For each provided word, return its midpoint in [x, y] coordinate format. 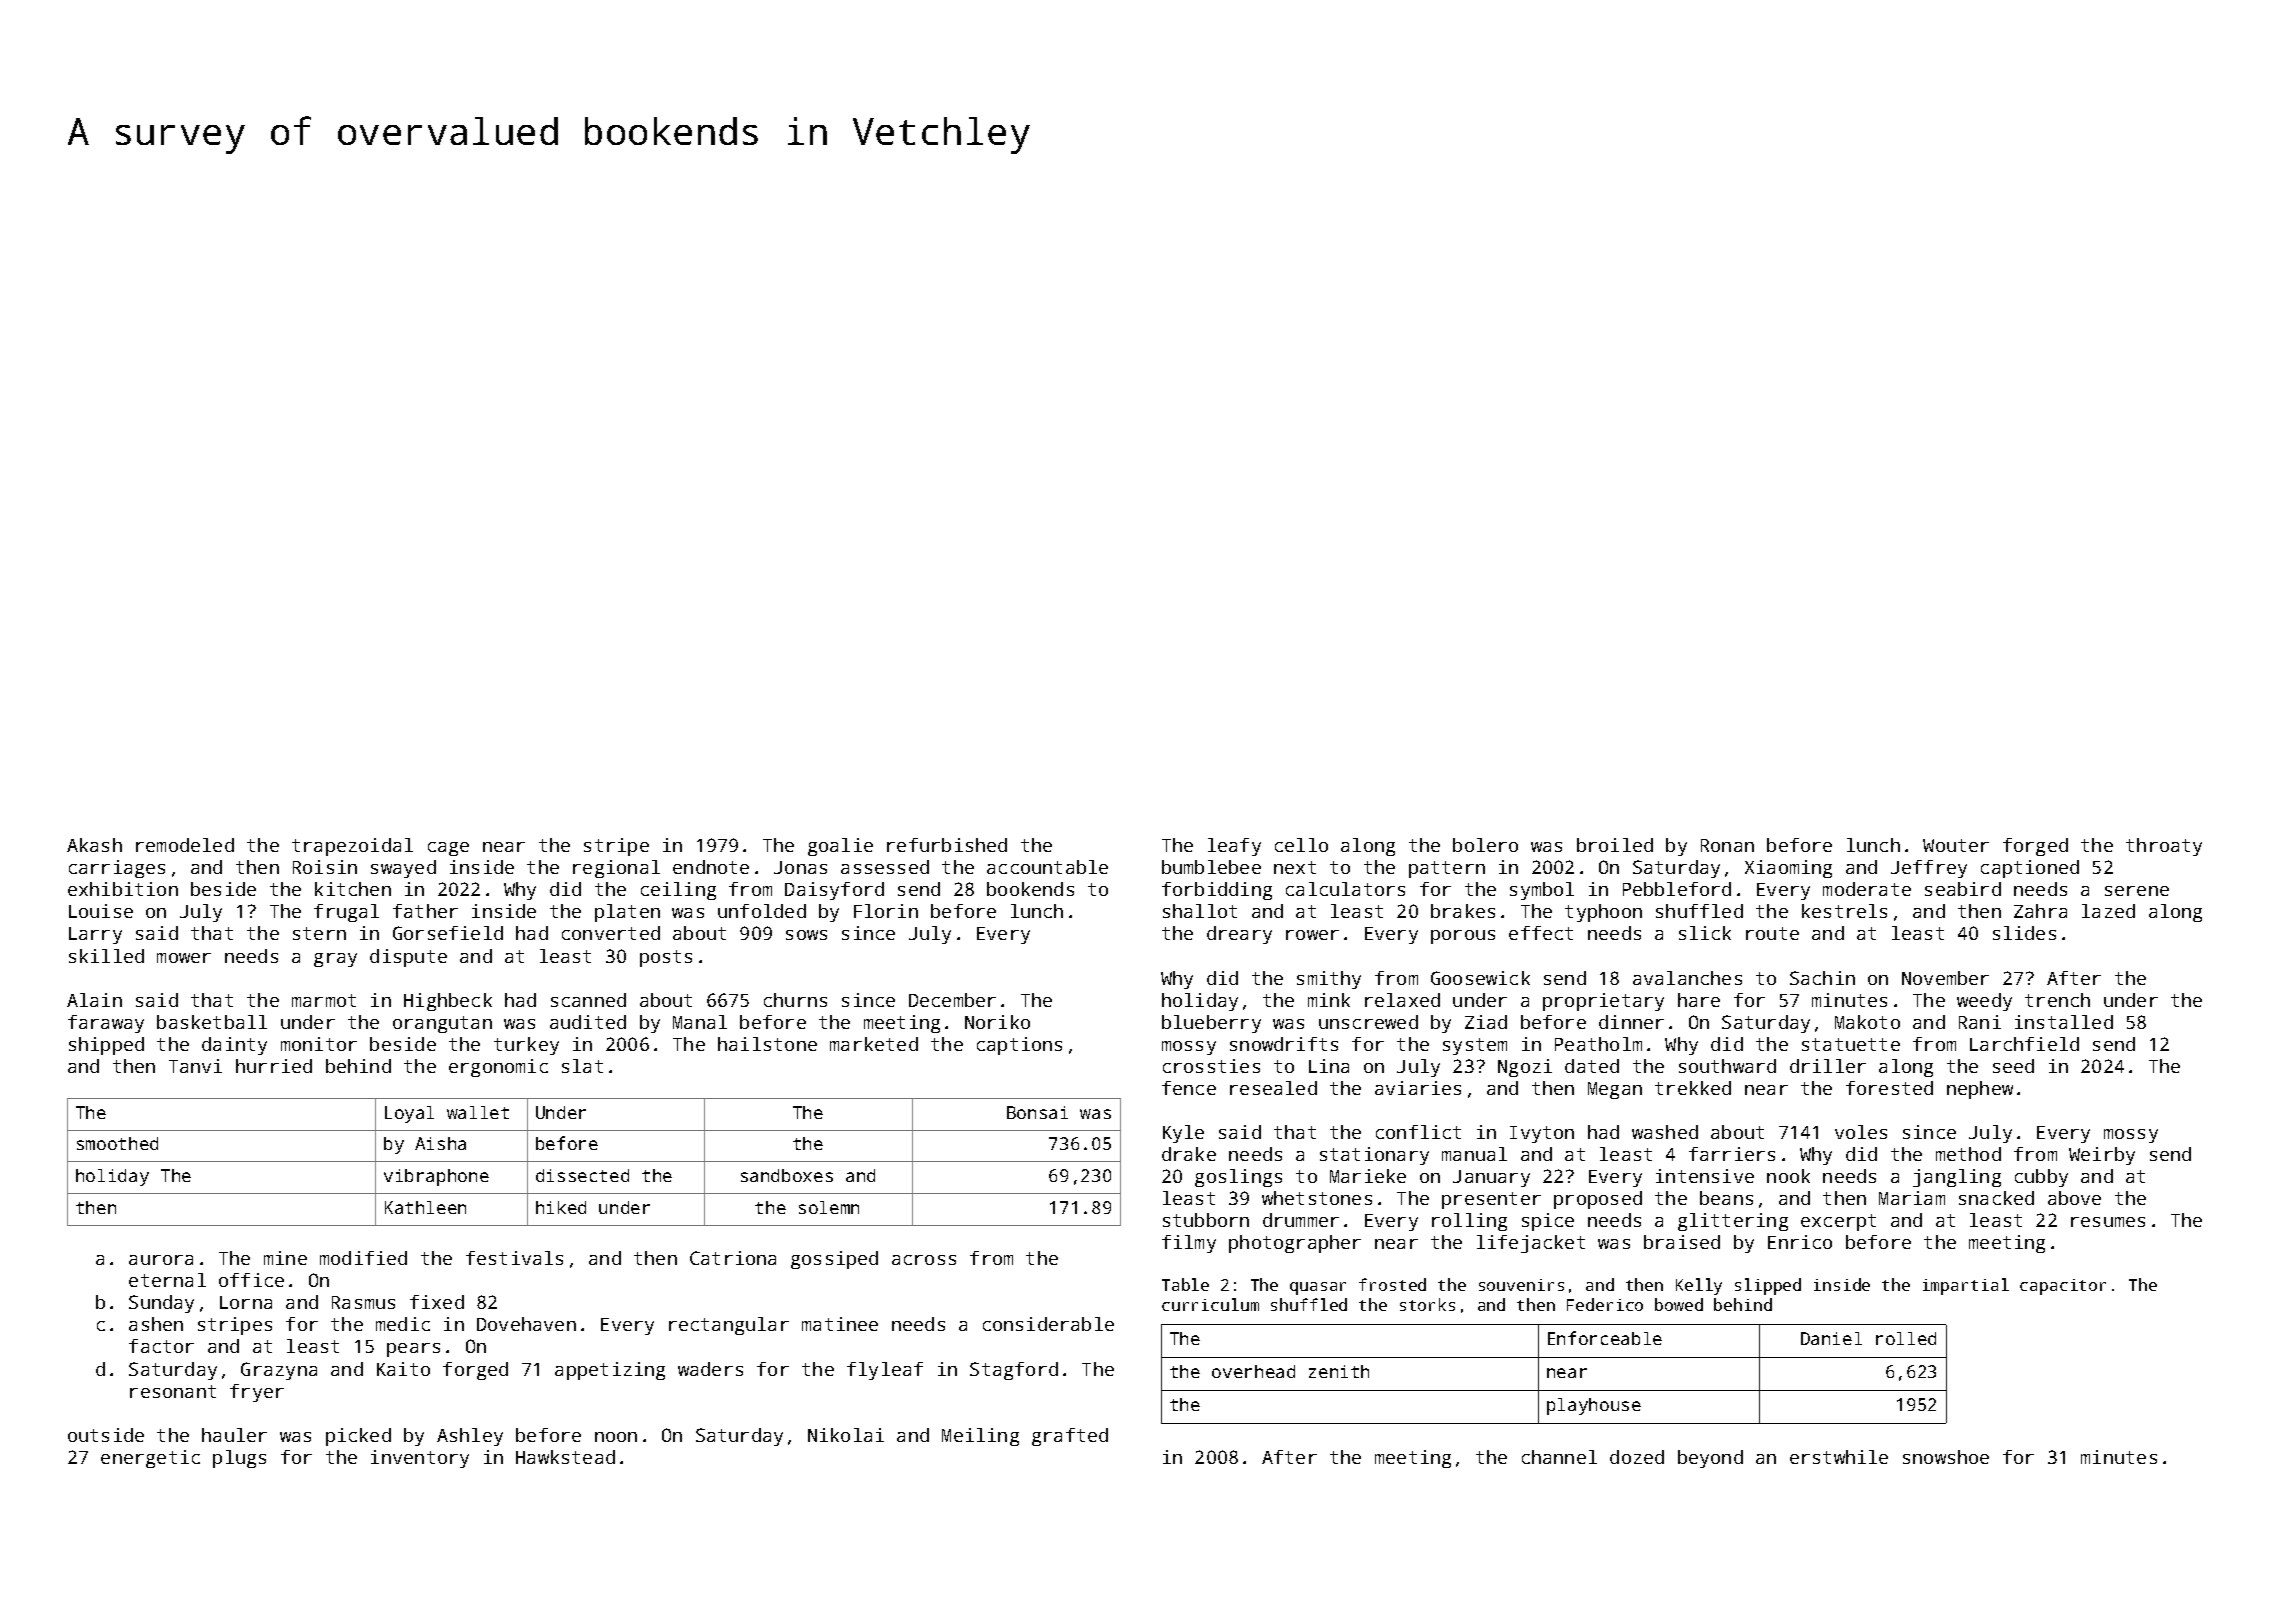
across [924, 1260]
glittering [1733, 1222]
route [1772, 933]
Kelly [1699, 1286]
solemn [829, 1207]
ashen [156, 1324]
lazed [2108, 911]
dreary [1239, 935]
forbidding [1217, 891]
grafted [1070, 1437]
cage [448, 849]
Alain [94, 1000]
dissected [582, 1175]
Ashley [470, 1437]
